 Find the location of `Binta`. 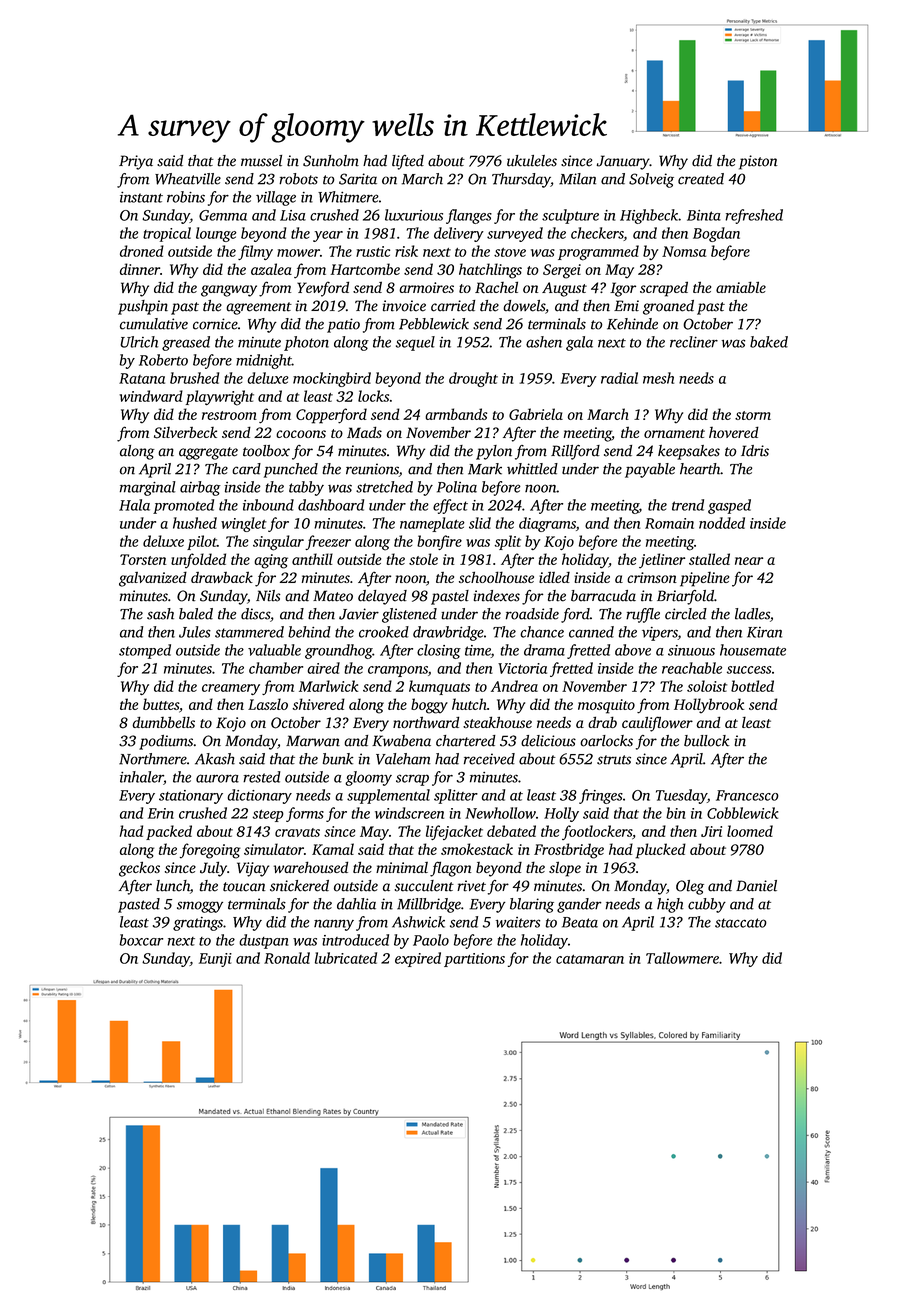

Binta is located at coordinates (704, 215).
